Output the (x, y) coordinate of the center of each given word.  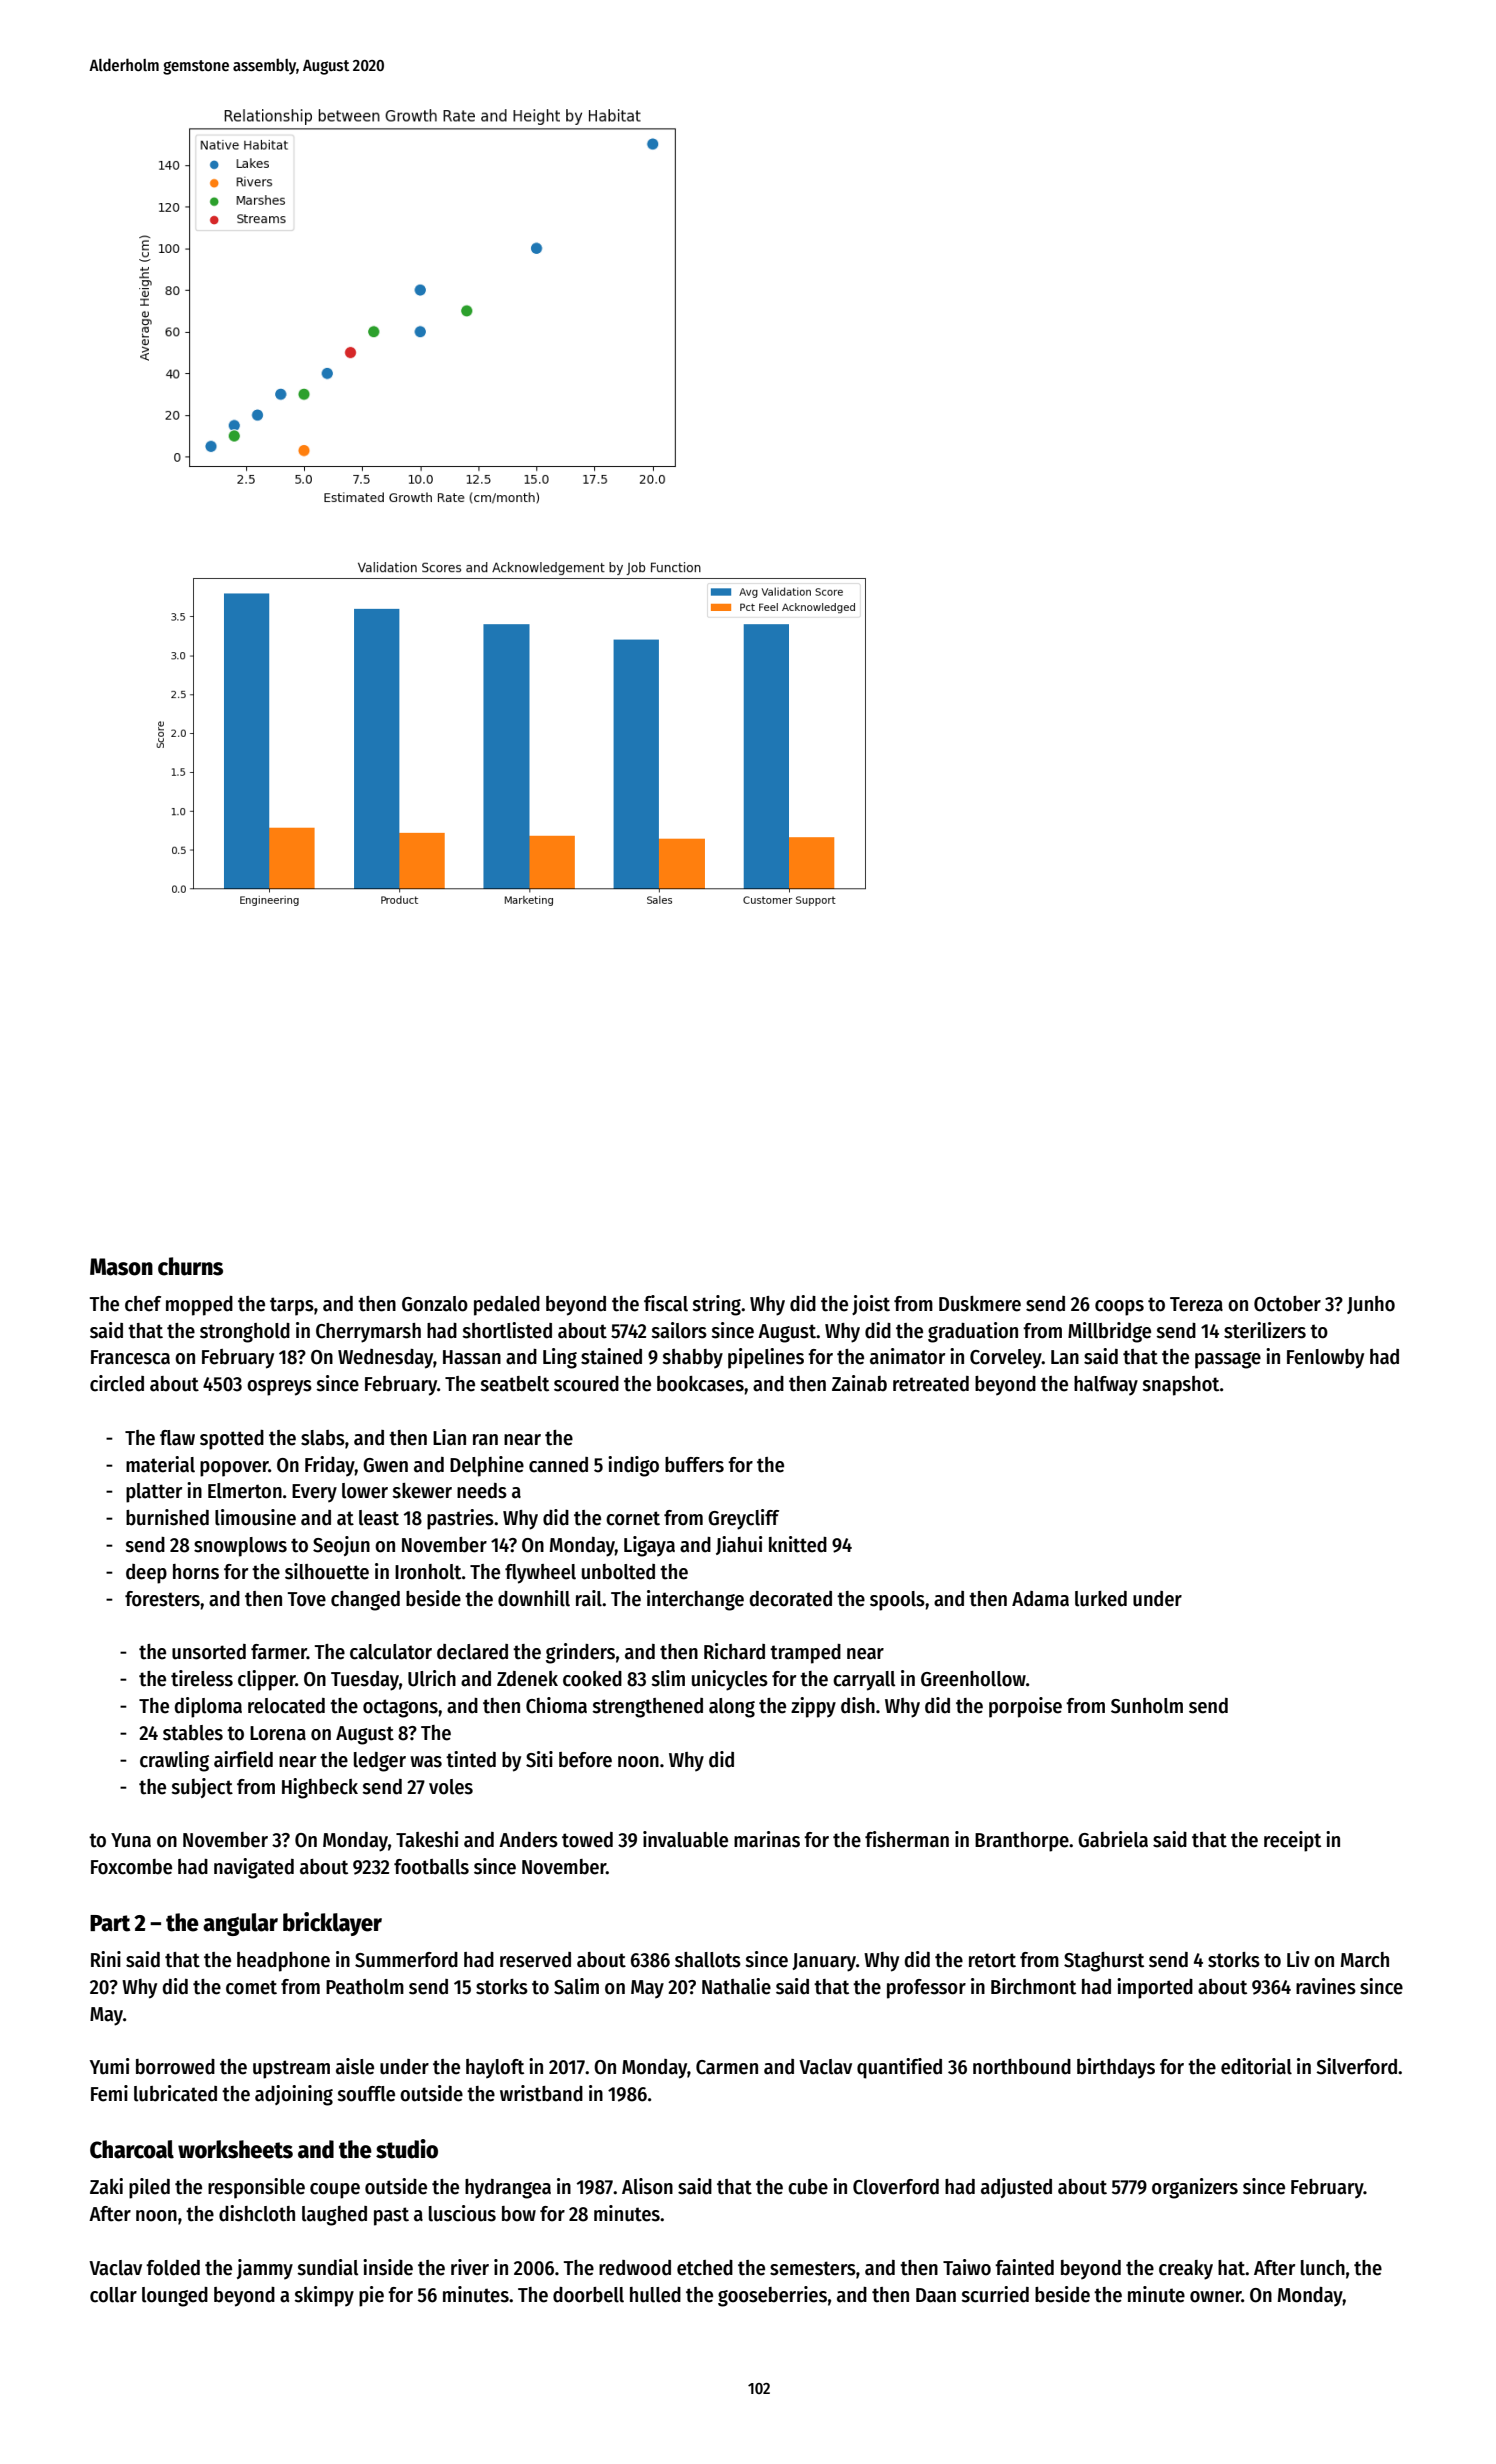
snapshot (1181, 1386)
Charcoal (132, 2149)
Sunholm (1147, 1706)
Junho (1371, 1305)
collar (113, 2295)
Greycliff (743, 1519)
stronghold (245, 1333)
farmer (279, 1652)
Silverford (1356, 2066)
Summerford (406, 1960)
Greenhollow (973, 1679)
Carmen (727, 2067)
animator (907, 1356)
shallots (708, 1960)
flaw (177, 1438)
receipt (1292, 1841)
